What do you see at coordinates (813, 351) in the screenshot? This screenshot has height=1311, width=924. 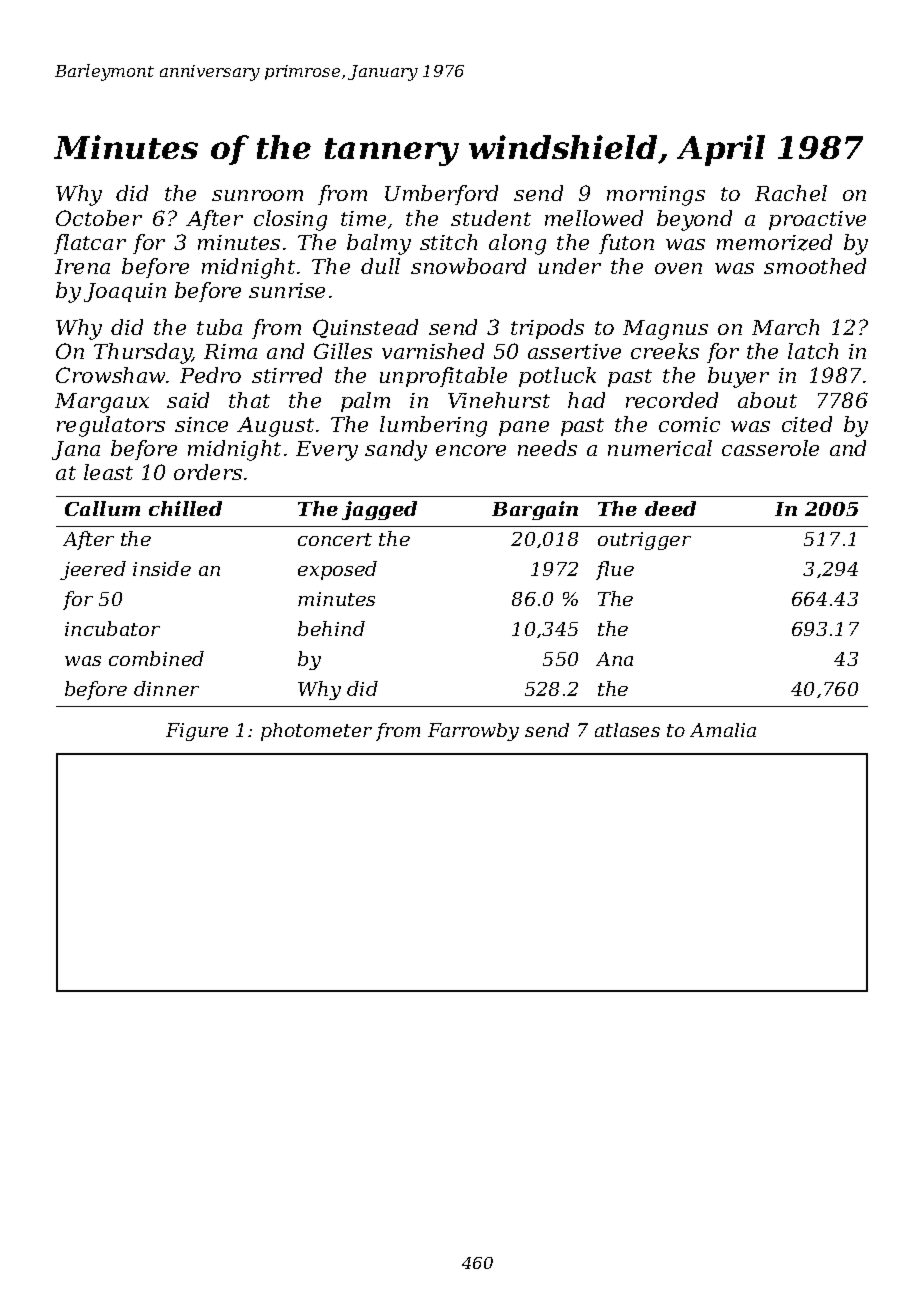 I see `latch` at bounding box center [813, 351].
